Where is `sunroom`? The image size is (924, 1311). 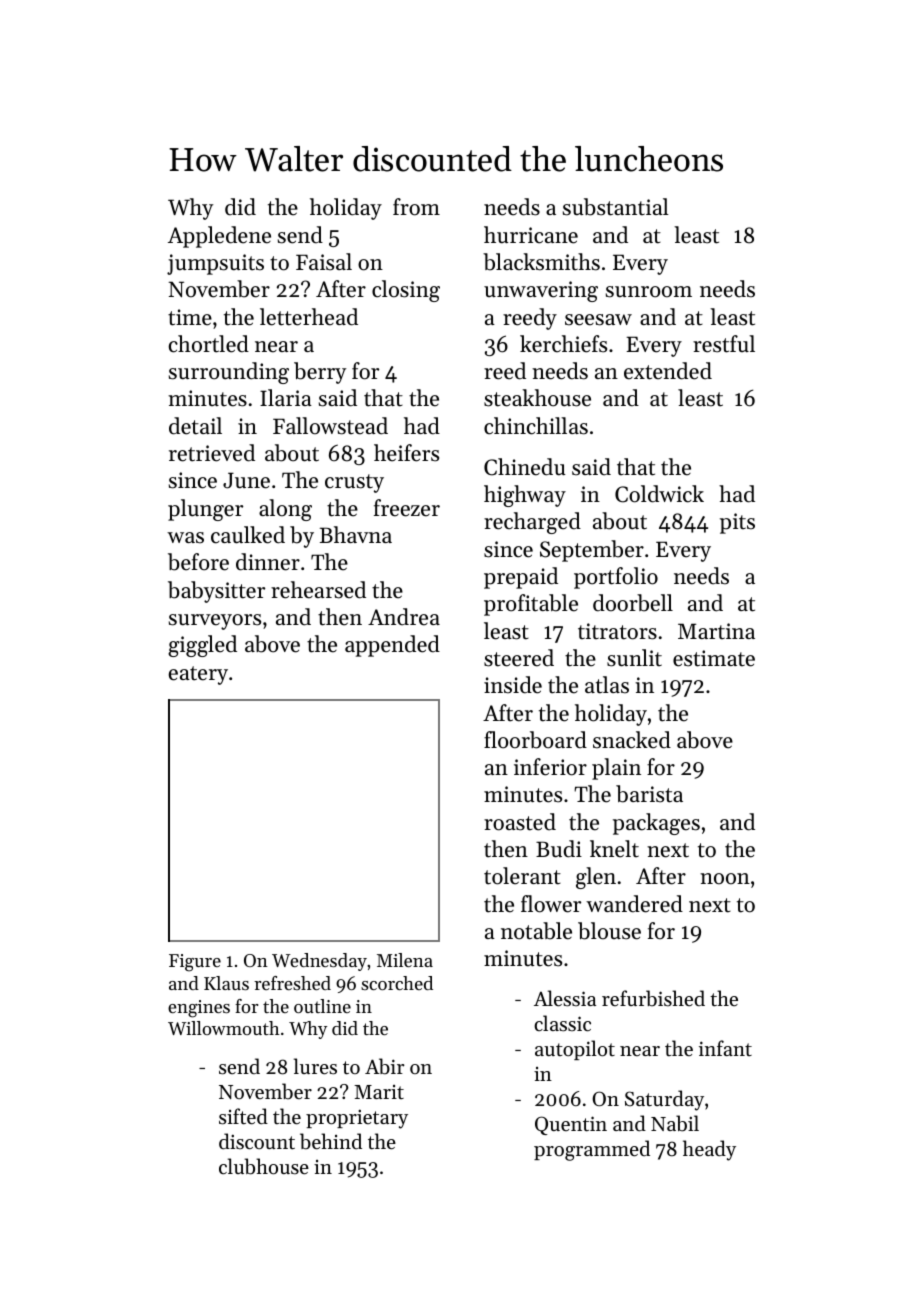
sunroom is located at coordinates (649, 292).
